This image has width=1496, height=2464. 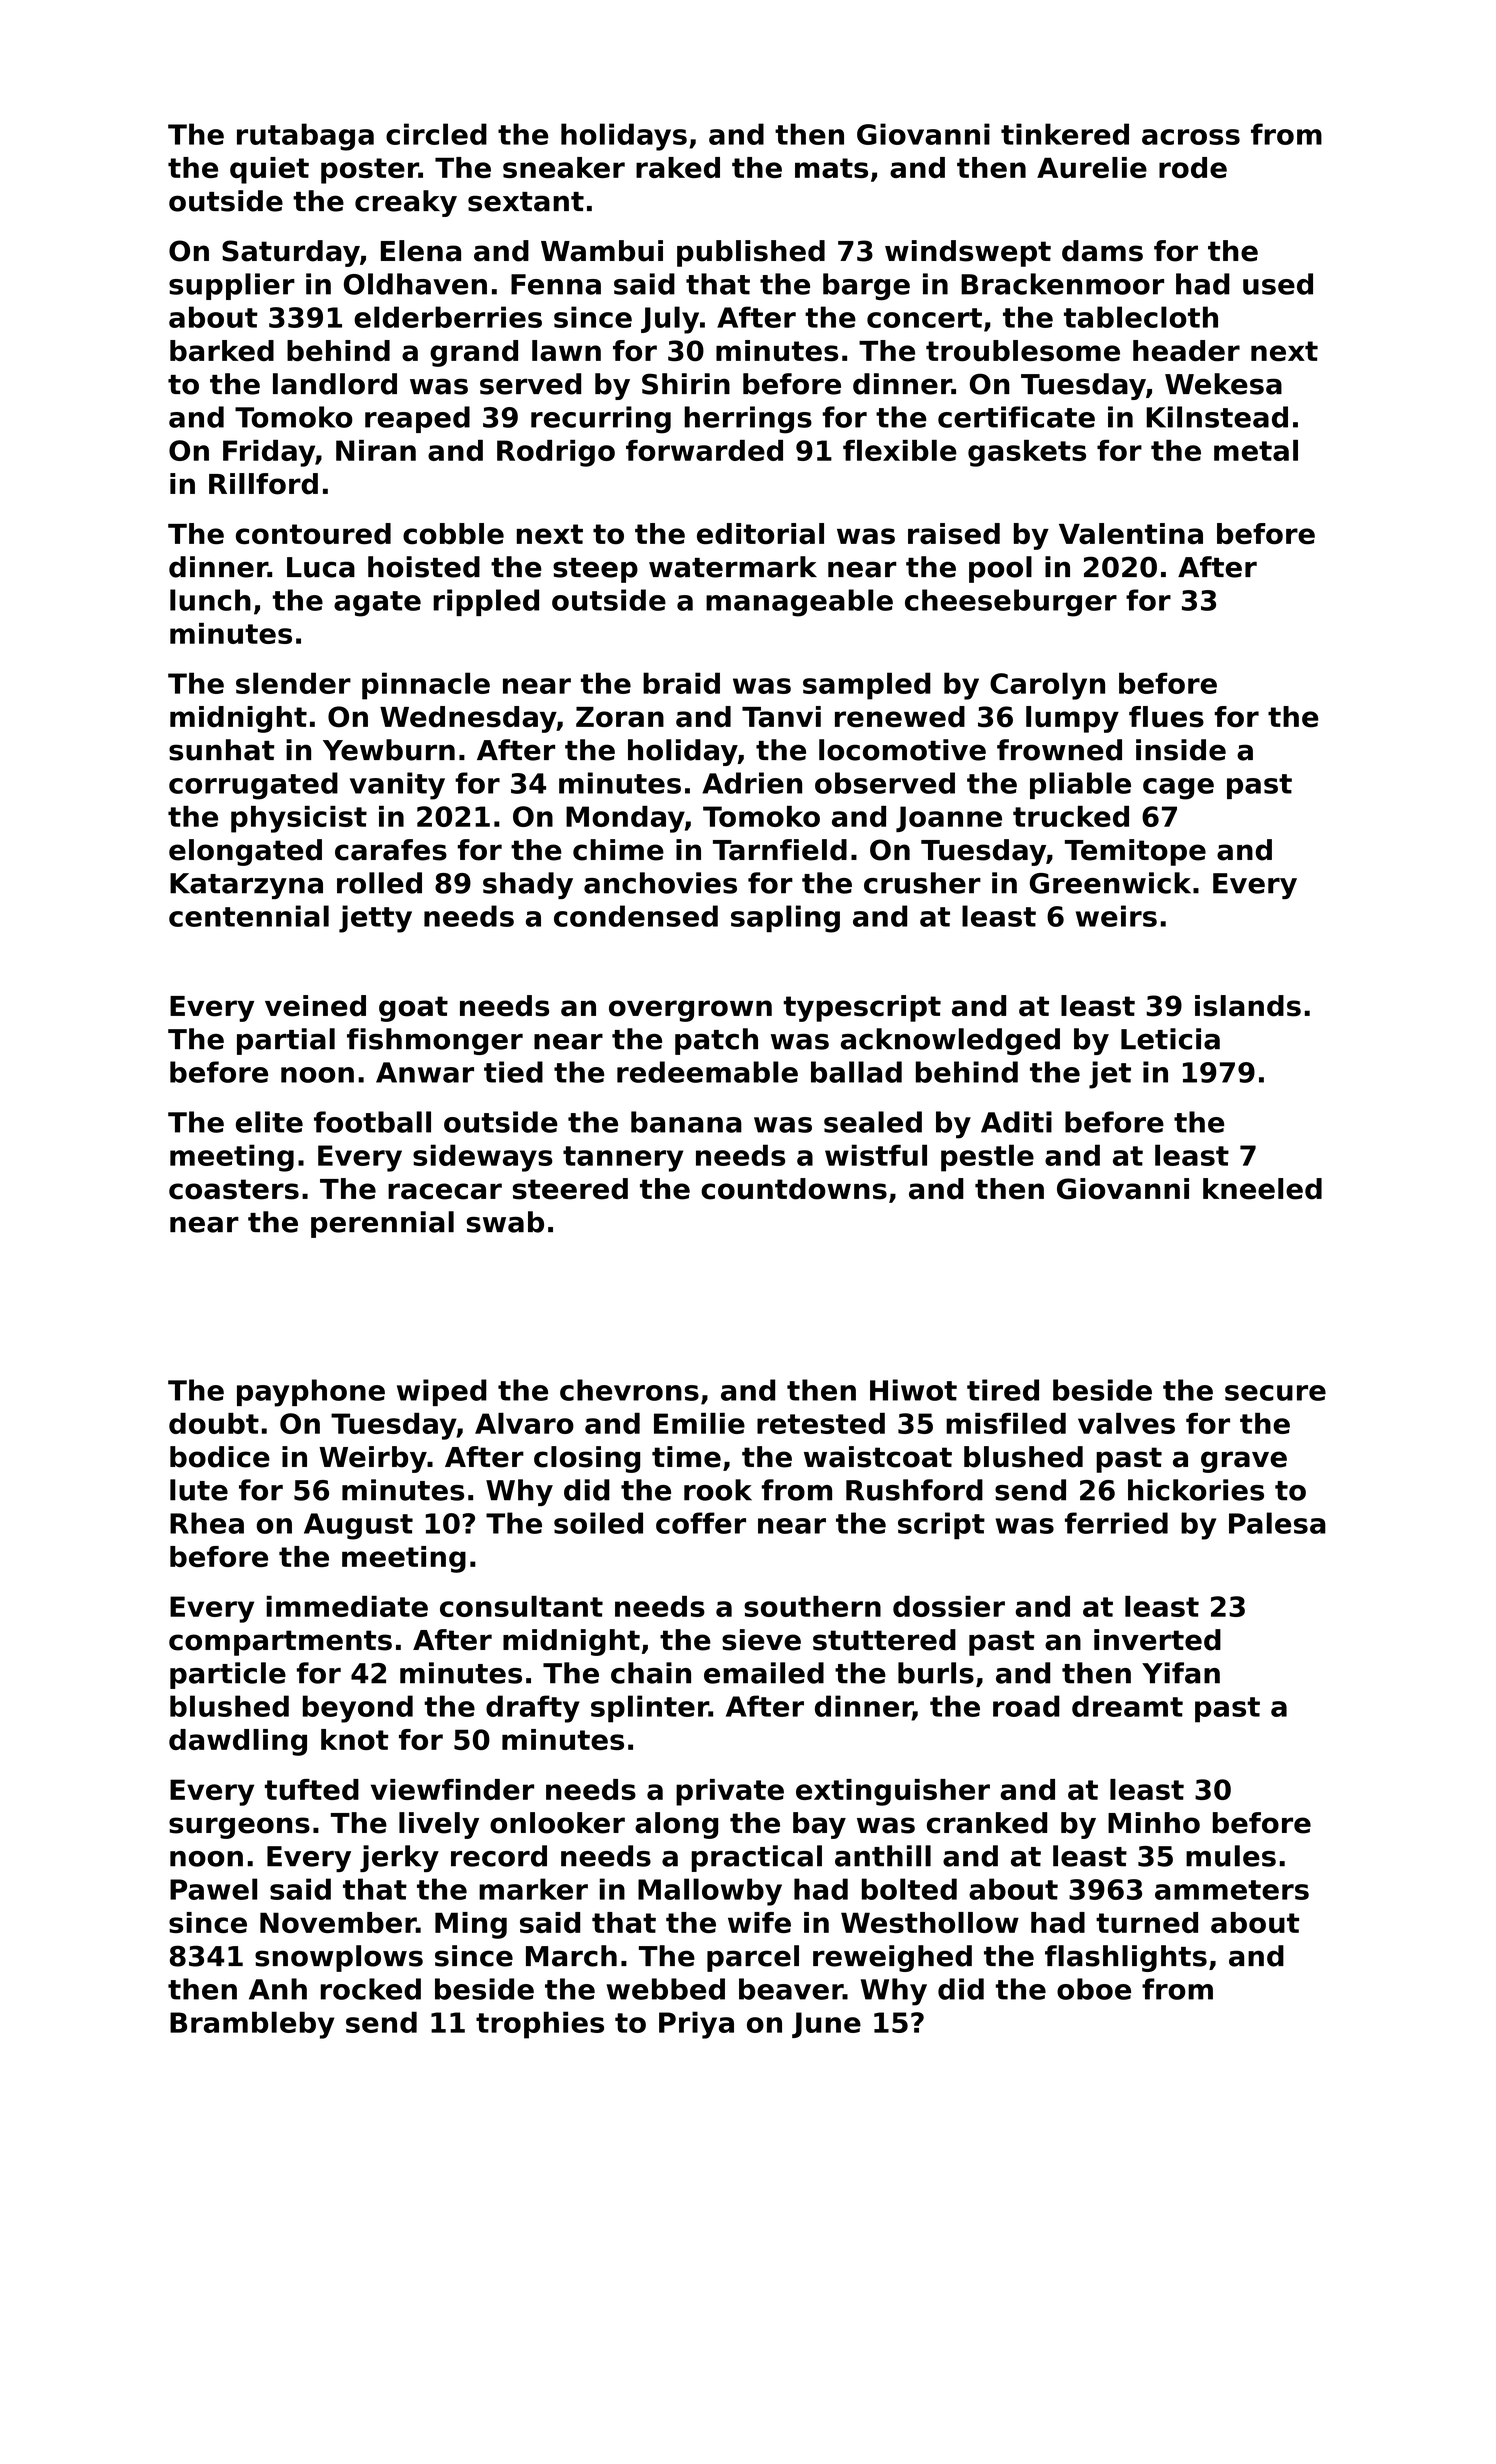 What do you see at coordinates (1003, 1390) in the image?
I see `tired` at bounding box center [1003, 1390].
